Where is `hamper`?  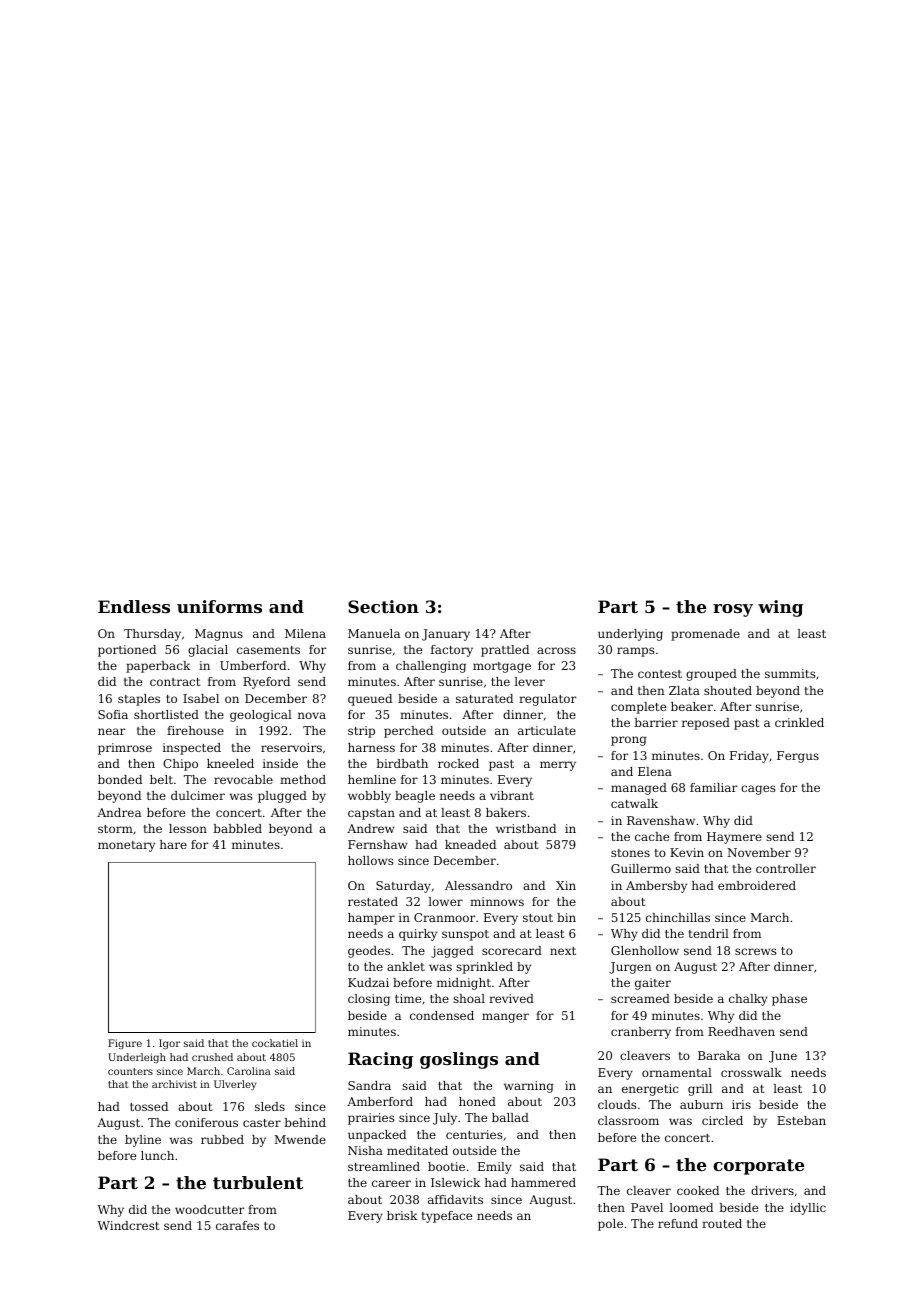
hamper is located at coordinates (371, 919).
